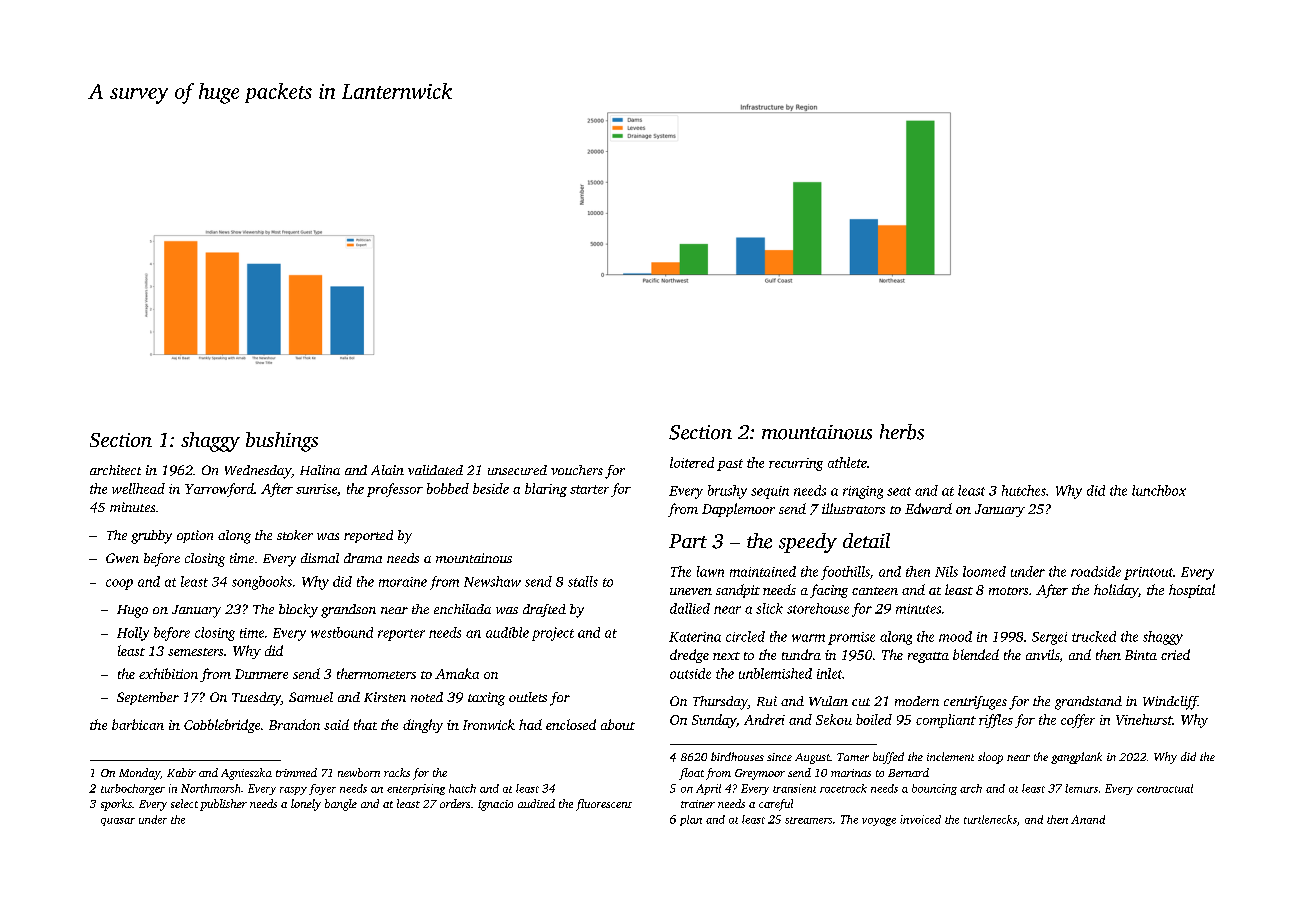 This screenshot has width=1308, height=924. I want to click on holiday, so click(1116, 591).
